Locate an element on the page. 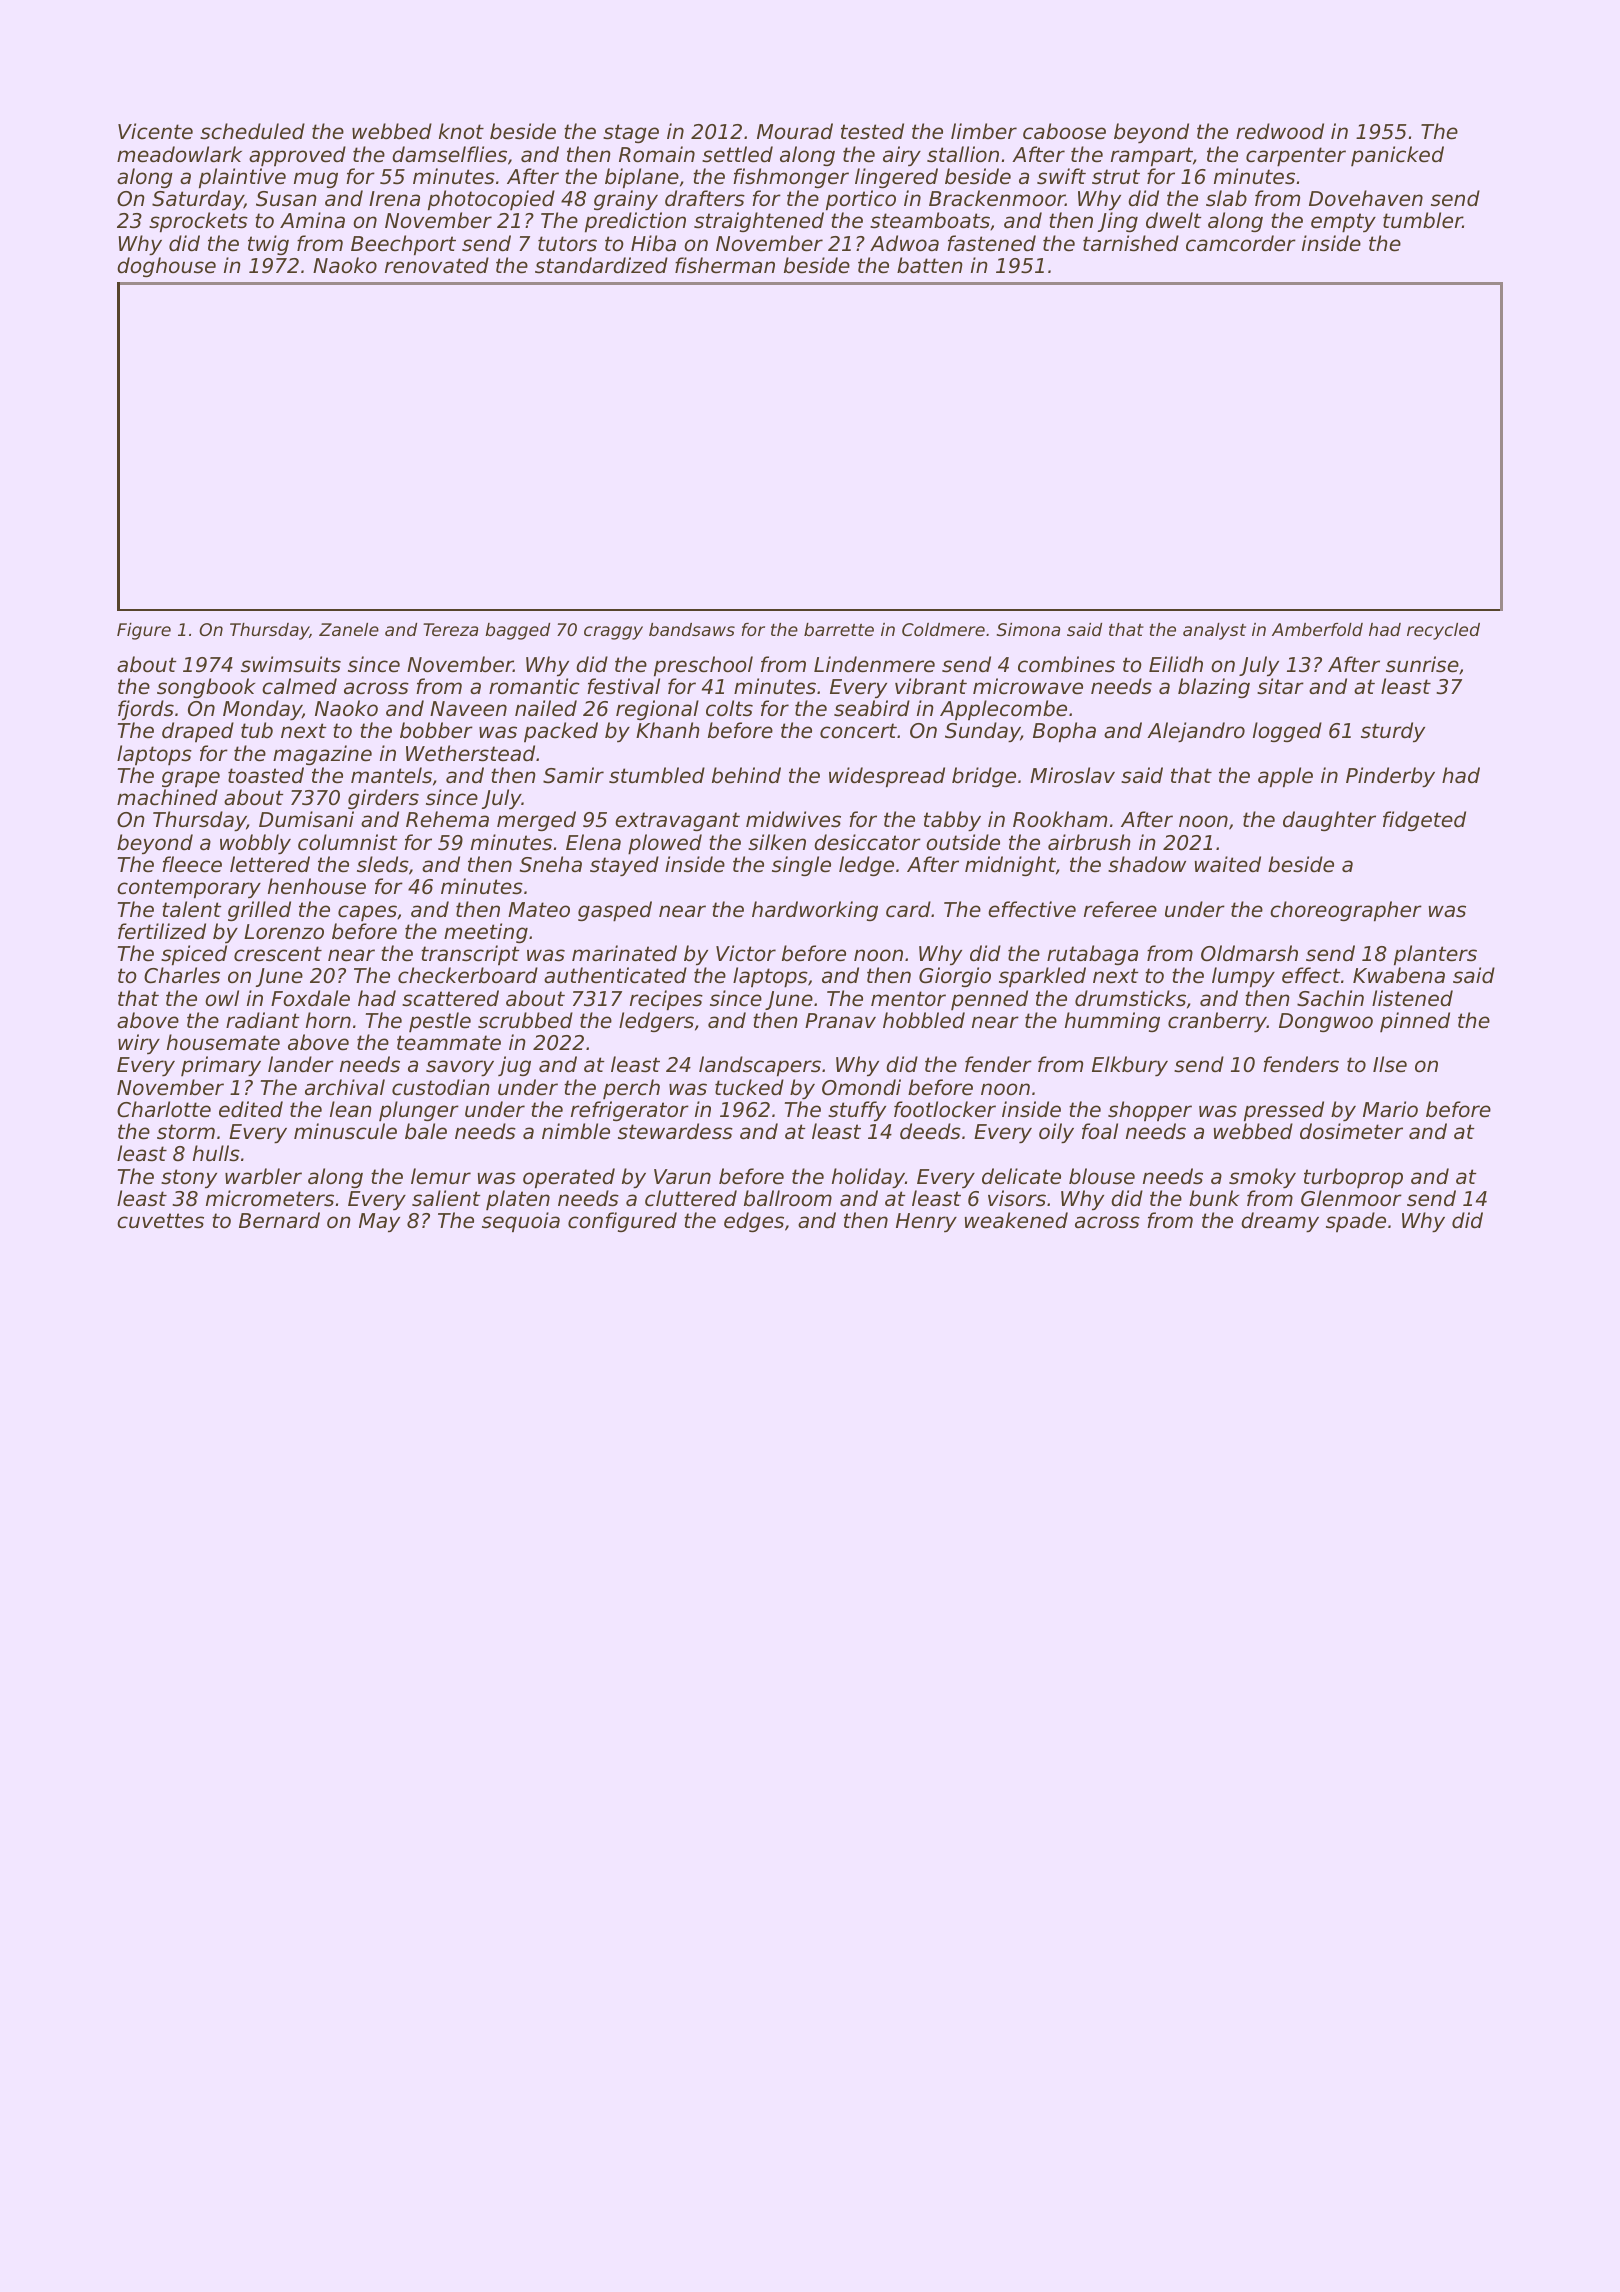 The image size is (1620, 2292). Mourad is located at coordinates (795, 131).
